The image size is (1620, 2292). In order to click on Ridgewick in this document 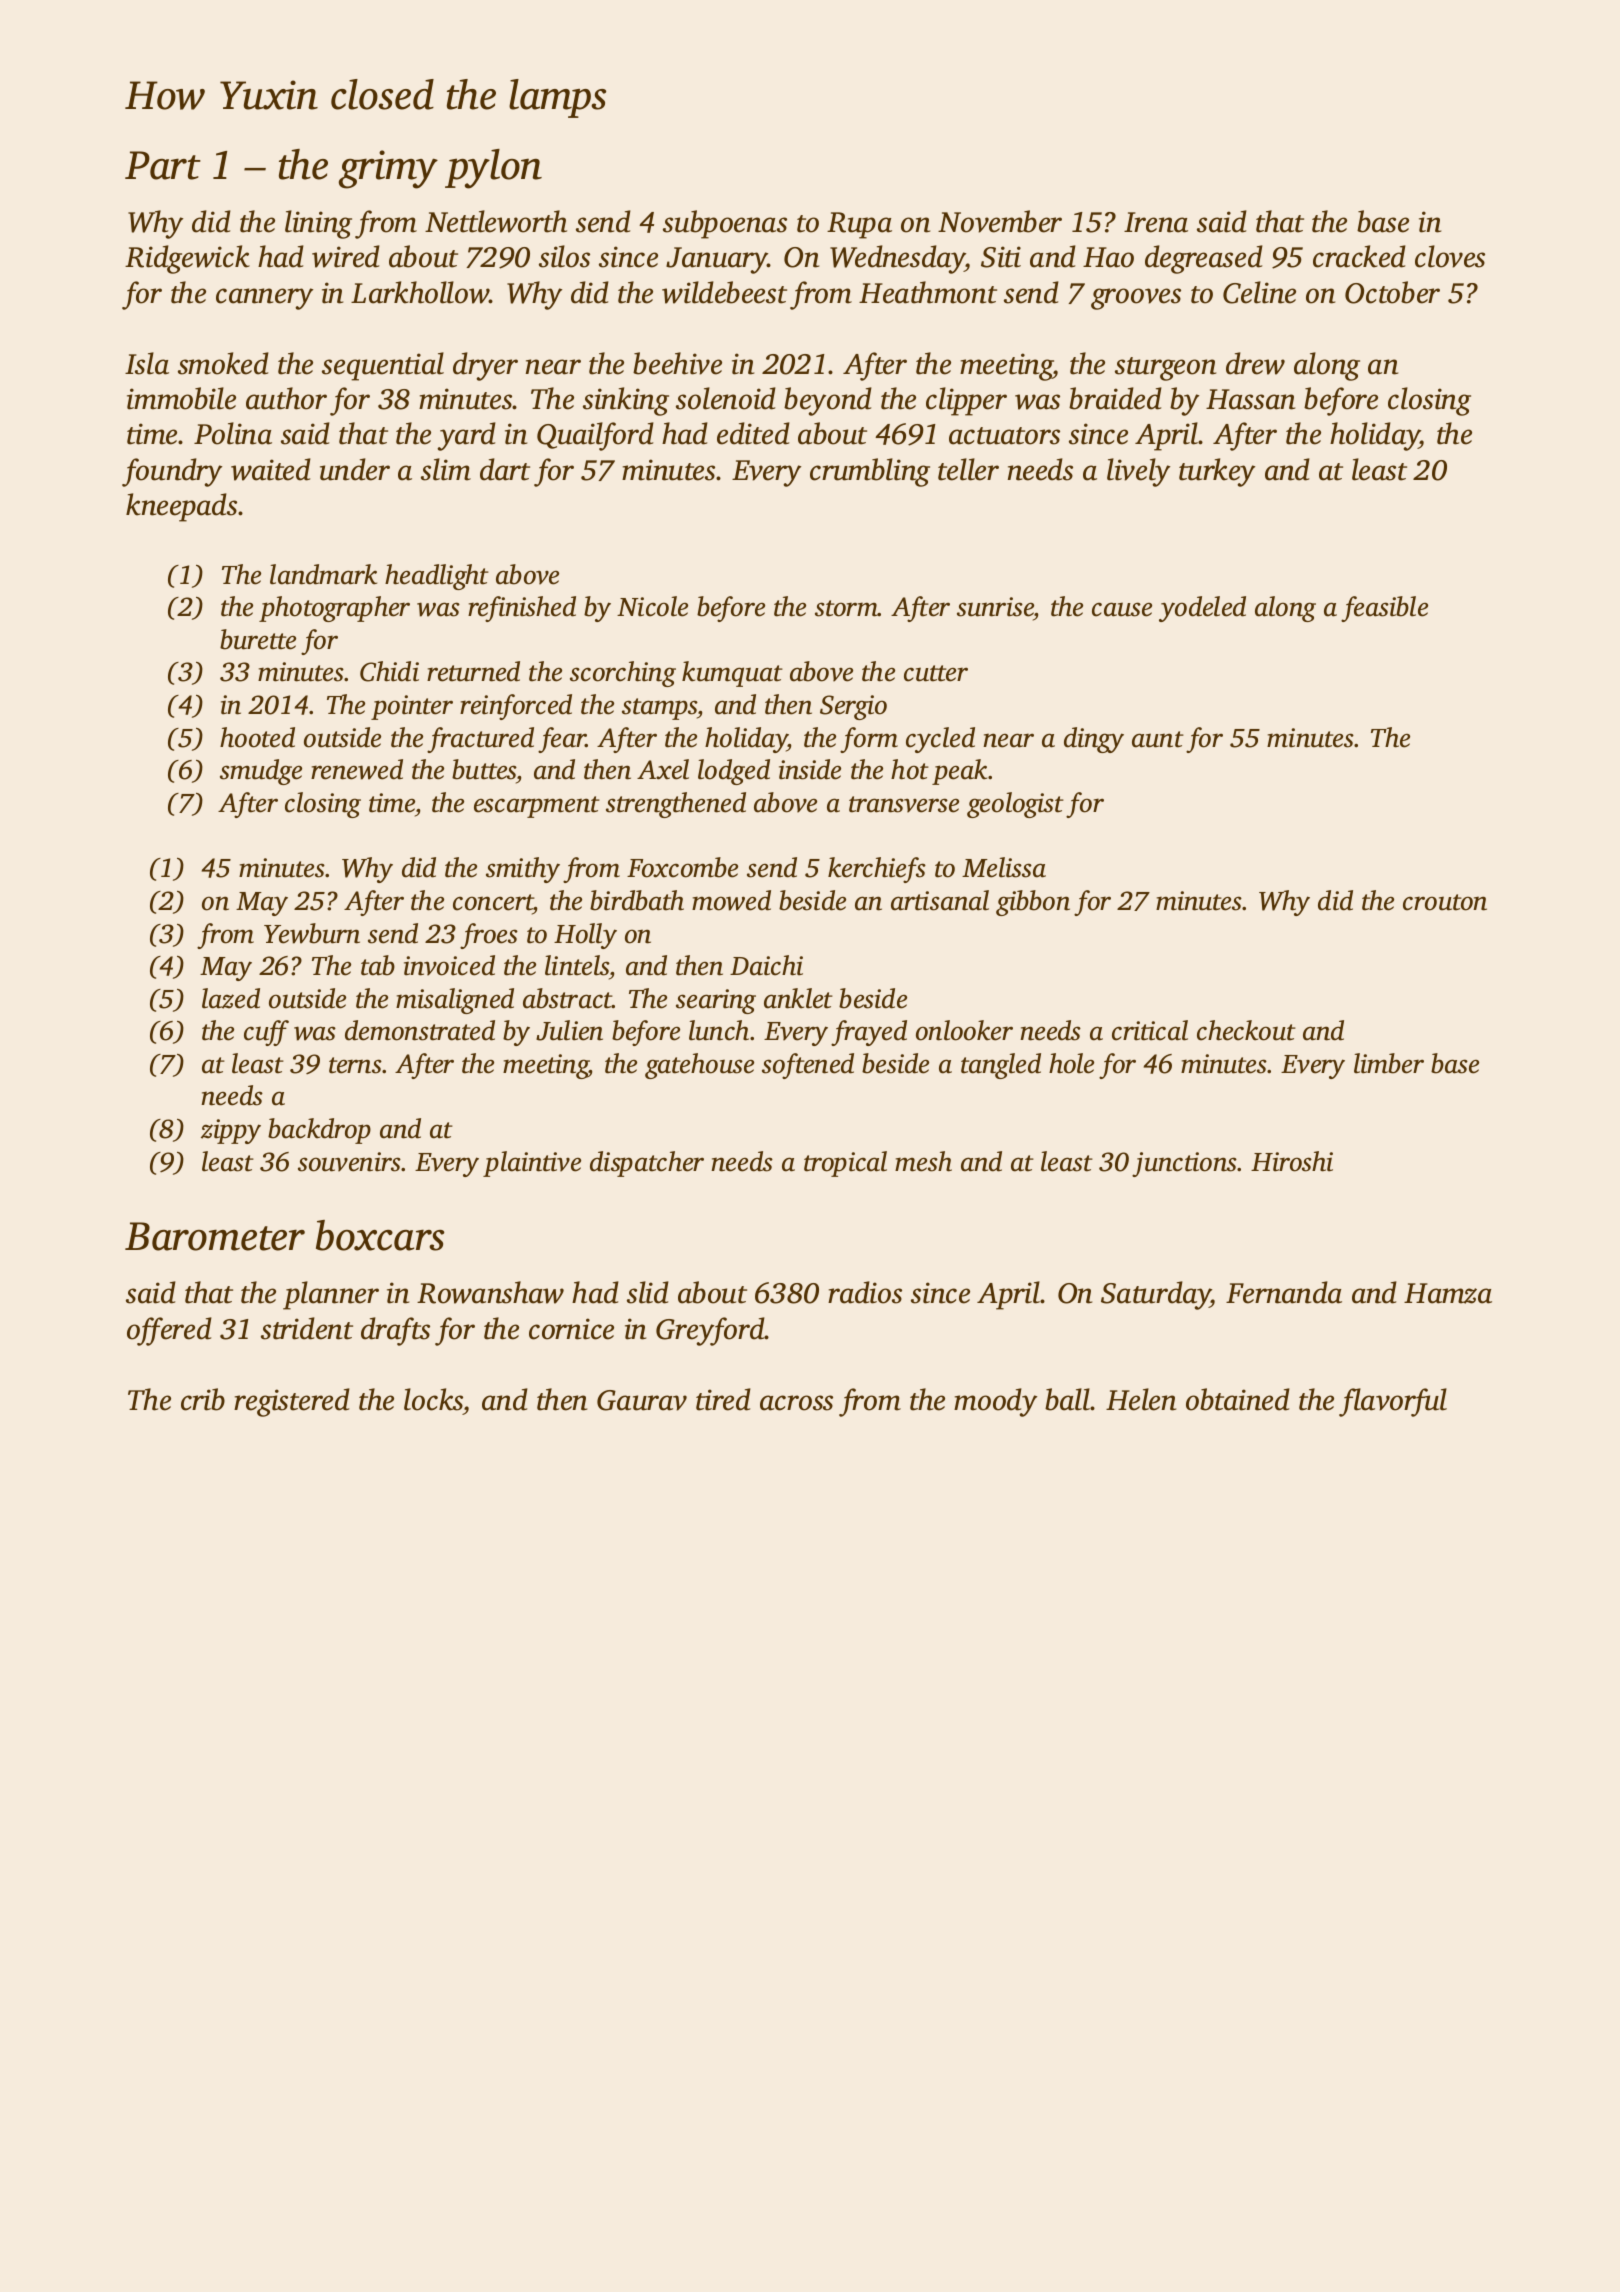, I will do `click(187, 259)`.
